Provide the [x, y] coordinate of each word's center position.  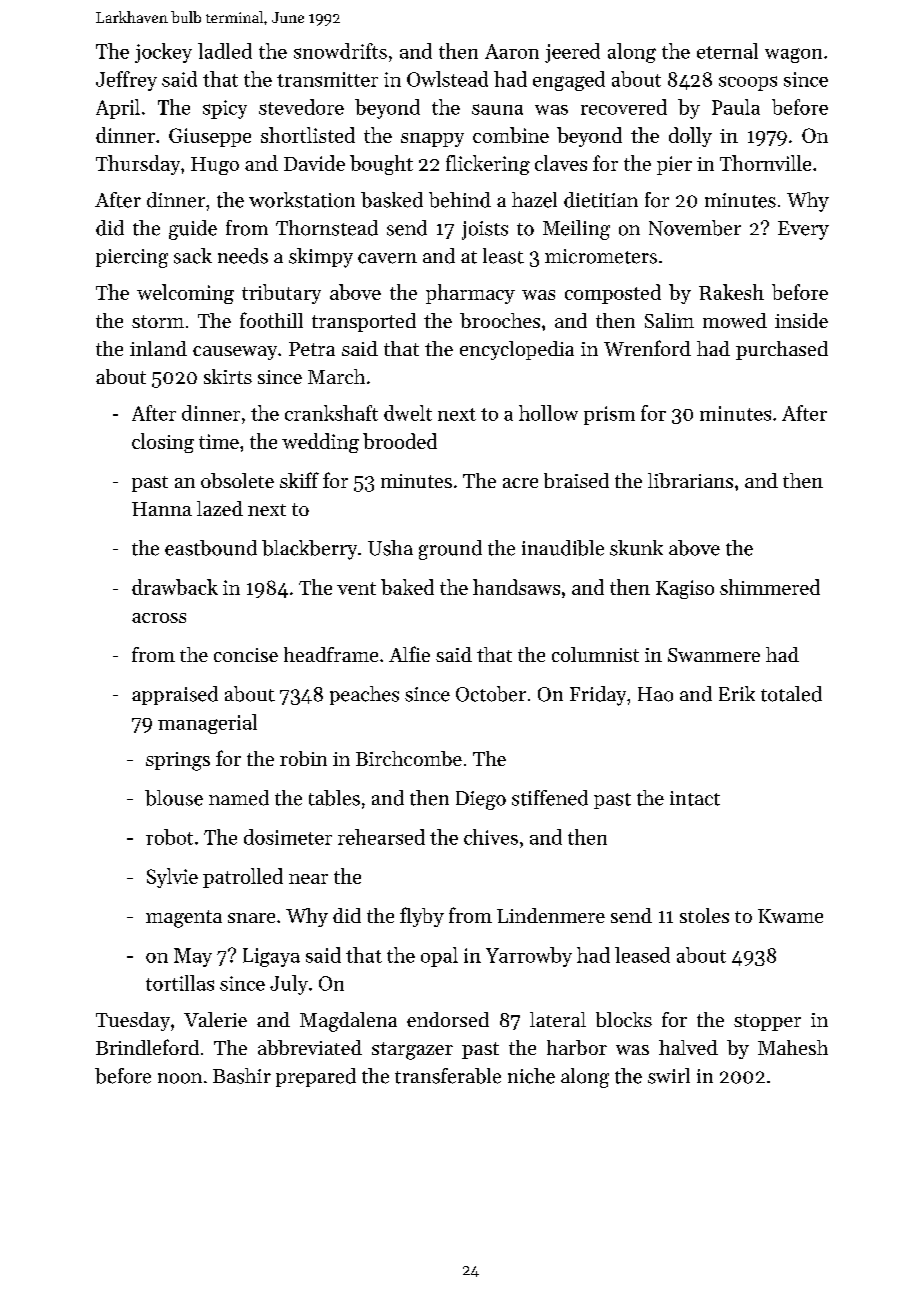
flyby [422, 917]
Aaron [512, 51]
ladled [225, 51]
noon [180, 1078]
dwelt [408, 413]
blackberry [309, 550]
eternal [727, 51]
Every [803, 230]
